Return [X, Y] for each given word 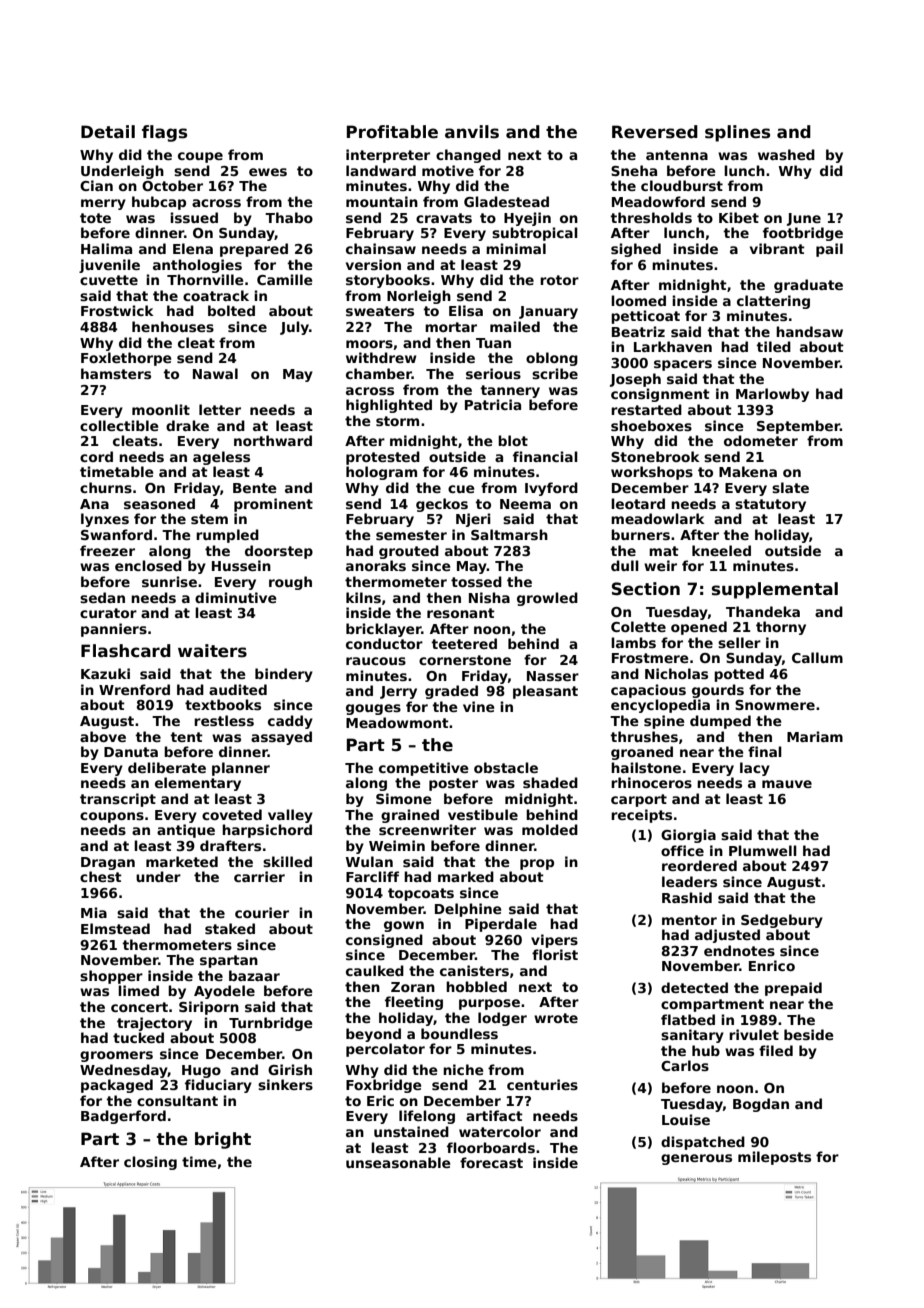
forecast [491, 1162]
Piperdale [501, 925]
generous [696, 1159]
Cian [96, 185]
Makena [748, 471]
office [682, 850]
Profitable [392, 132]
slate [790, 487]
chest [101, 876]
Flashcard [126, 651]
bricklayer [384, 630]
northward [273, 440]
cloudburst [682, 185]
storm [397, 421]
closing [150, 1163]
